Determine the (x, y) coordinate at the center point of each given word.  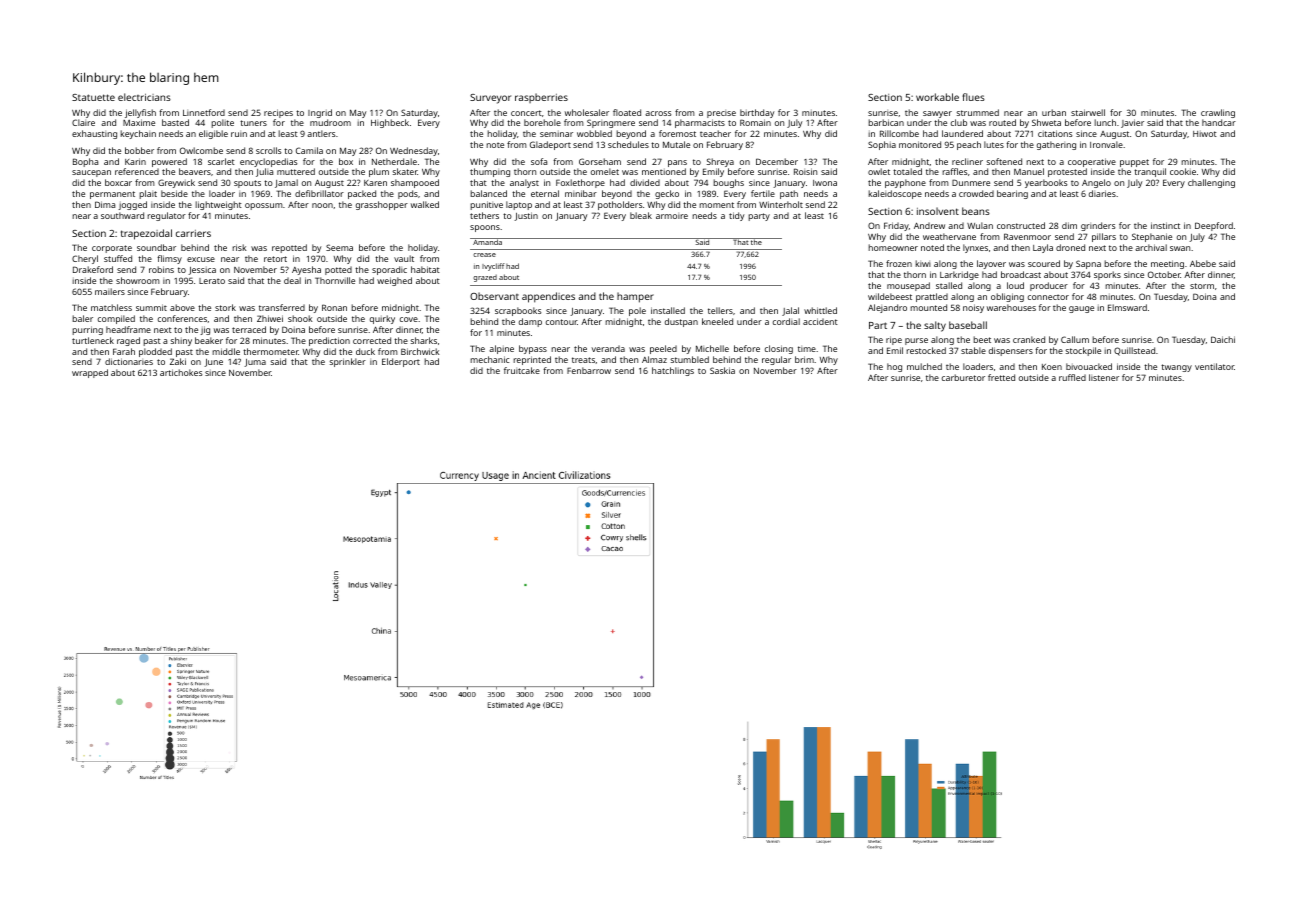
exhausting (94, 134)
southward (122, 215)
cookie (1183, 171)
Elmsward (1127, 307)
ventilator (1214, 366)
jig (205, 330)
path (789, 194)
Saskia (722, 370)
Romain (755, 122)
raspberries (541, 98)
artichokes (181, 372)
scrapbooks (518, 311)
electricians (144, 97)
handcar (1219, 122)
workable (937, 97)
